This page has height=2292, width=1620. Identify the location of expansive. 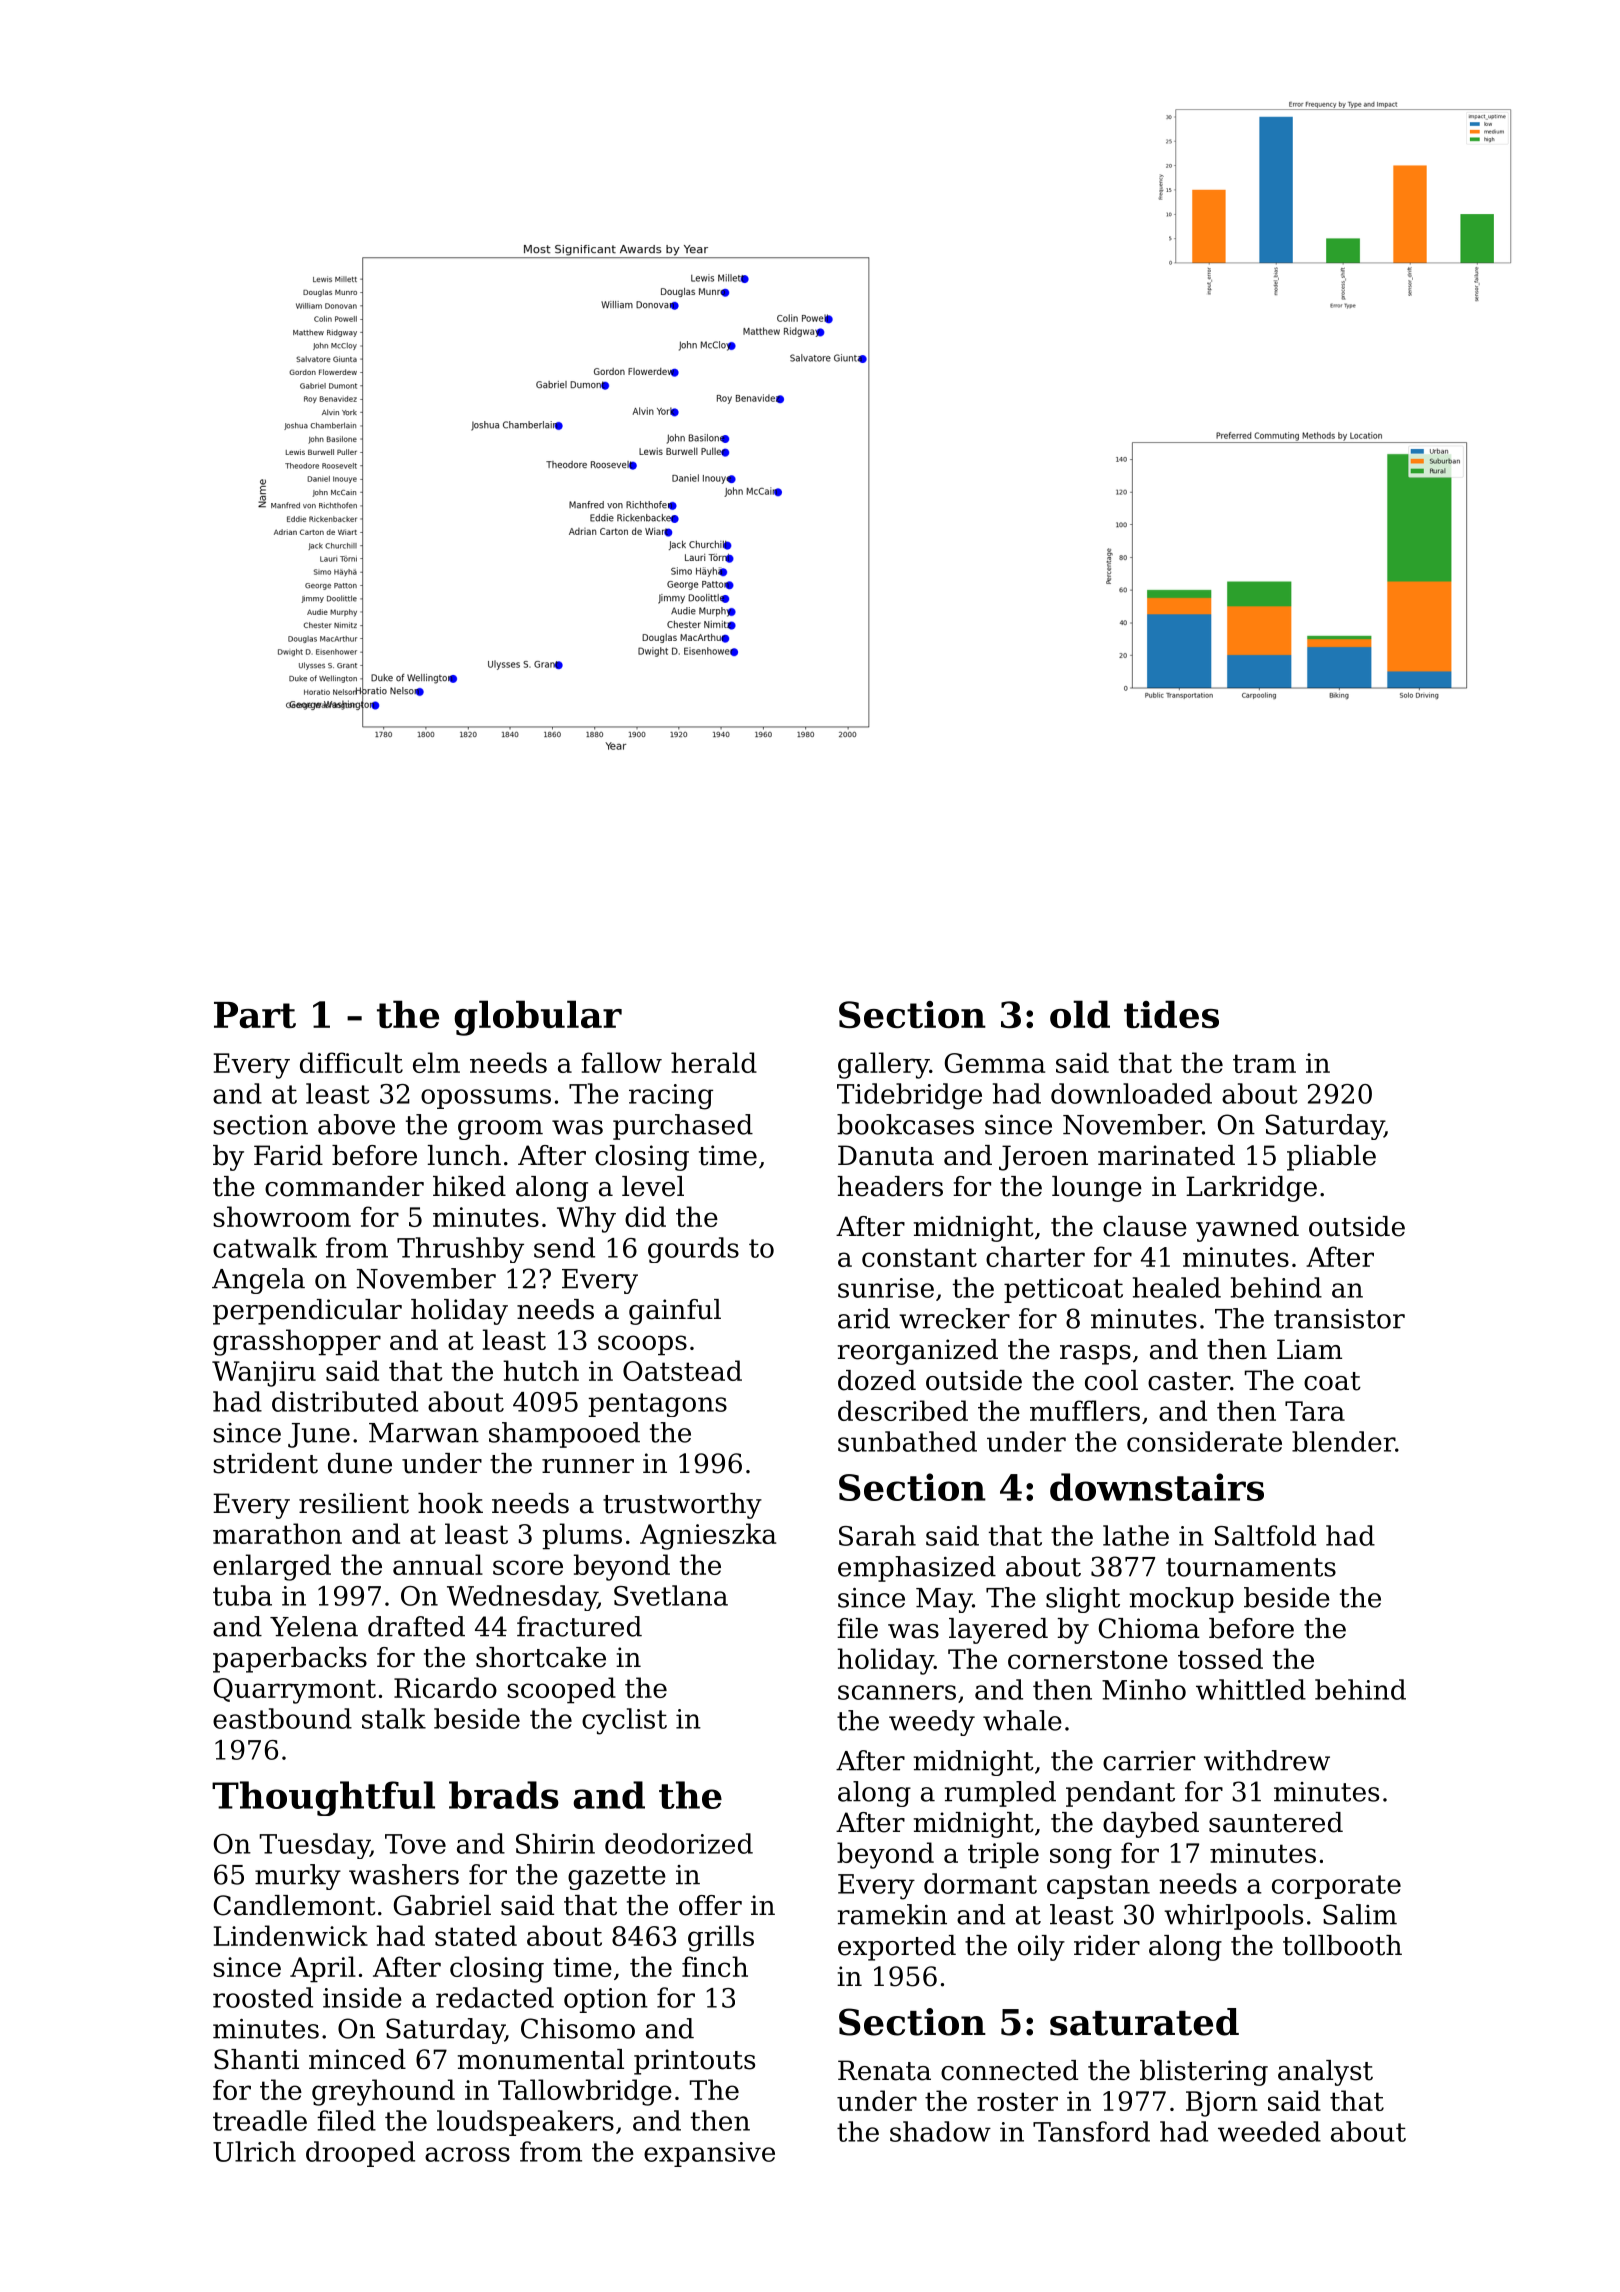
(709, 2154).
